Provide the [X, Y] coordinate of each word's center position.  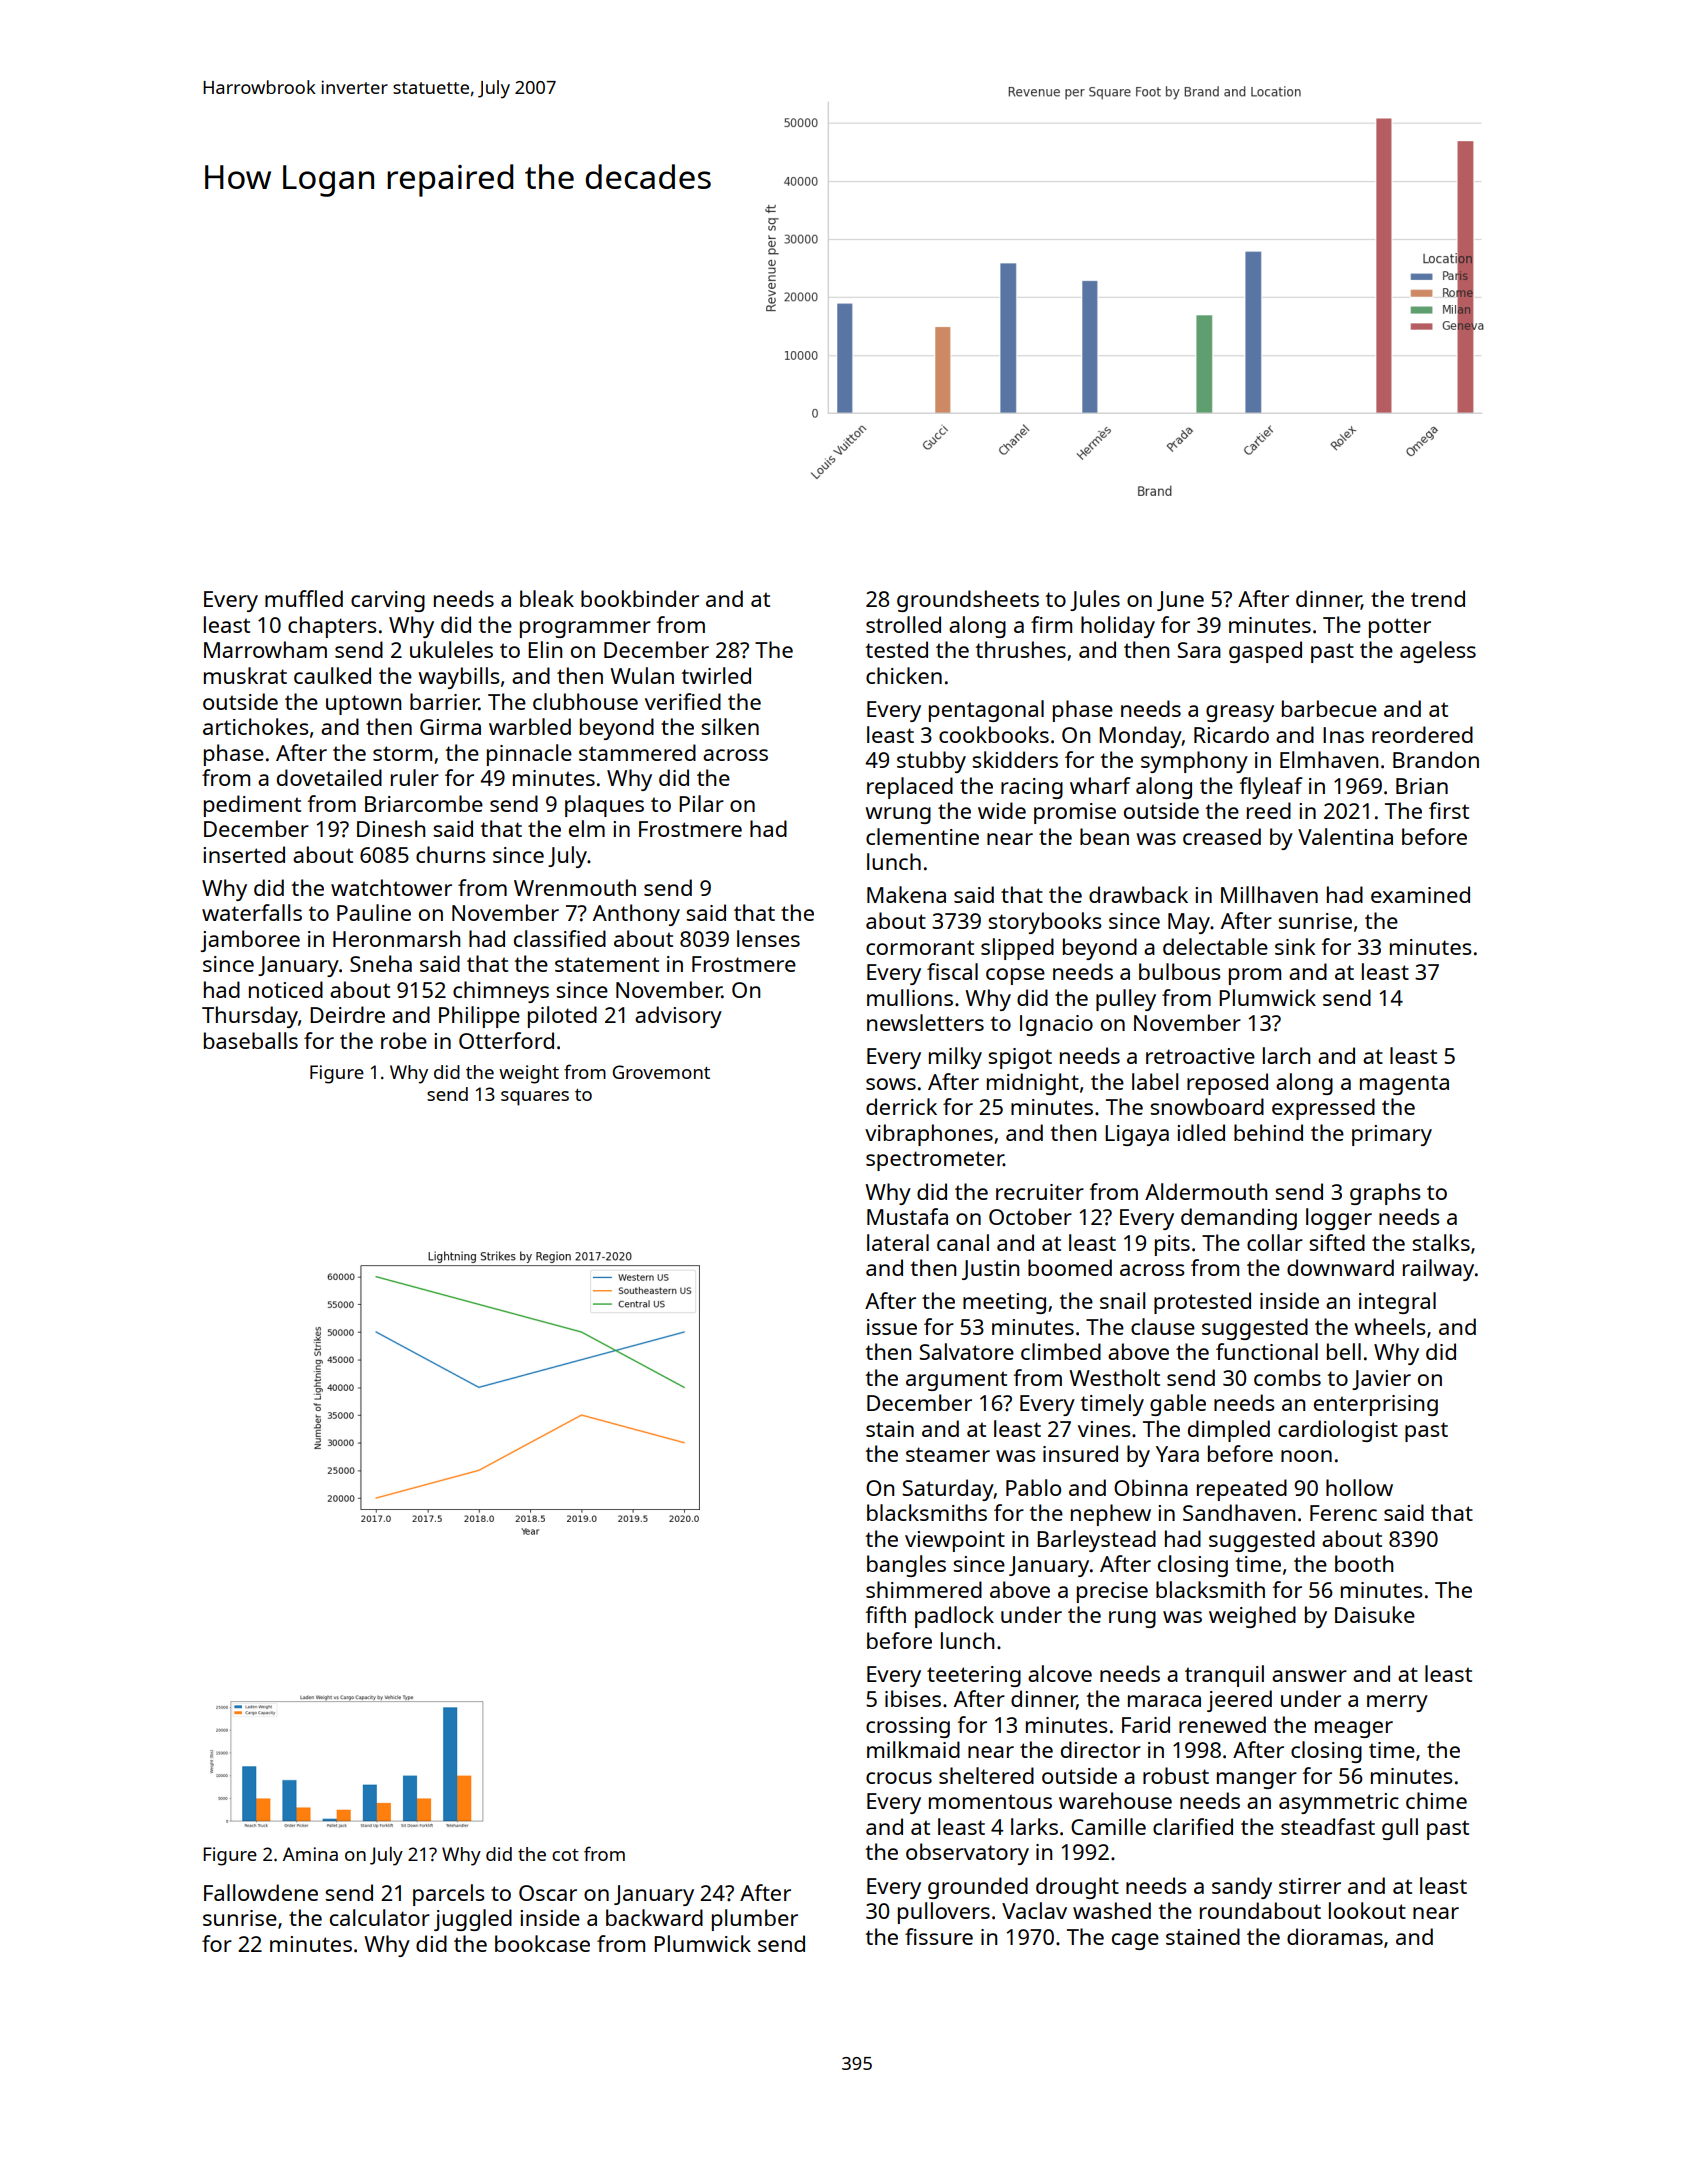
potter [1400, 628]
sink [1295, 946]
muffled [304, 598]
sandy [1242, 1888]
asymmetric [1339, 1803]
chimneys [501, 992]
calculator [380, 1917]
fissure [939, 1936]
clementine [922, 836]
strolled [903, 624]
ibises [913, 1698]
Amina [310, 1854]
